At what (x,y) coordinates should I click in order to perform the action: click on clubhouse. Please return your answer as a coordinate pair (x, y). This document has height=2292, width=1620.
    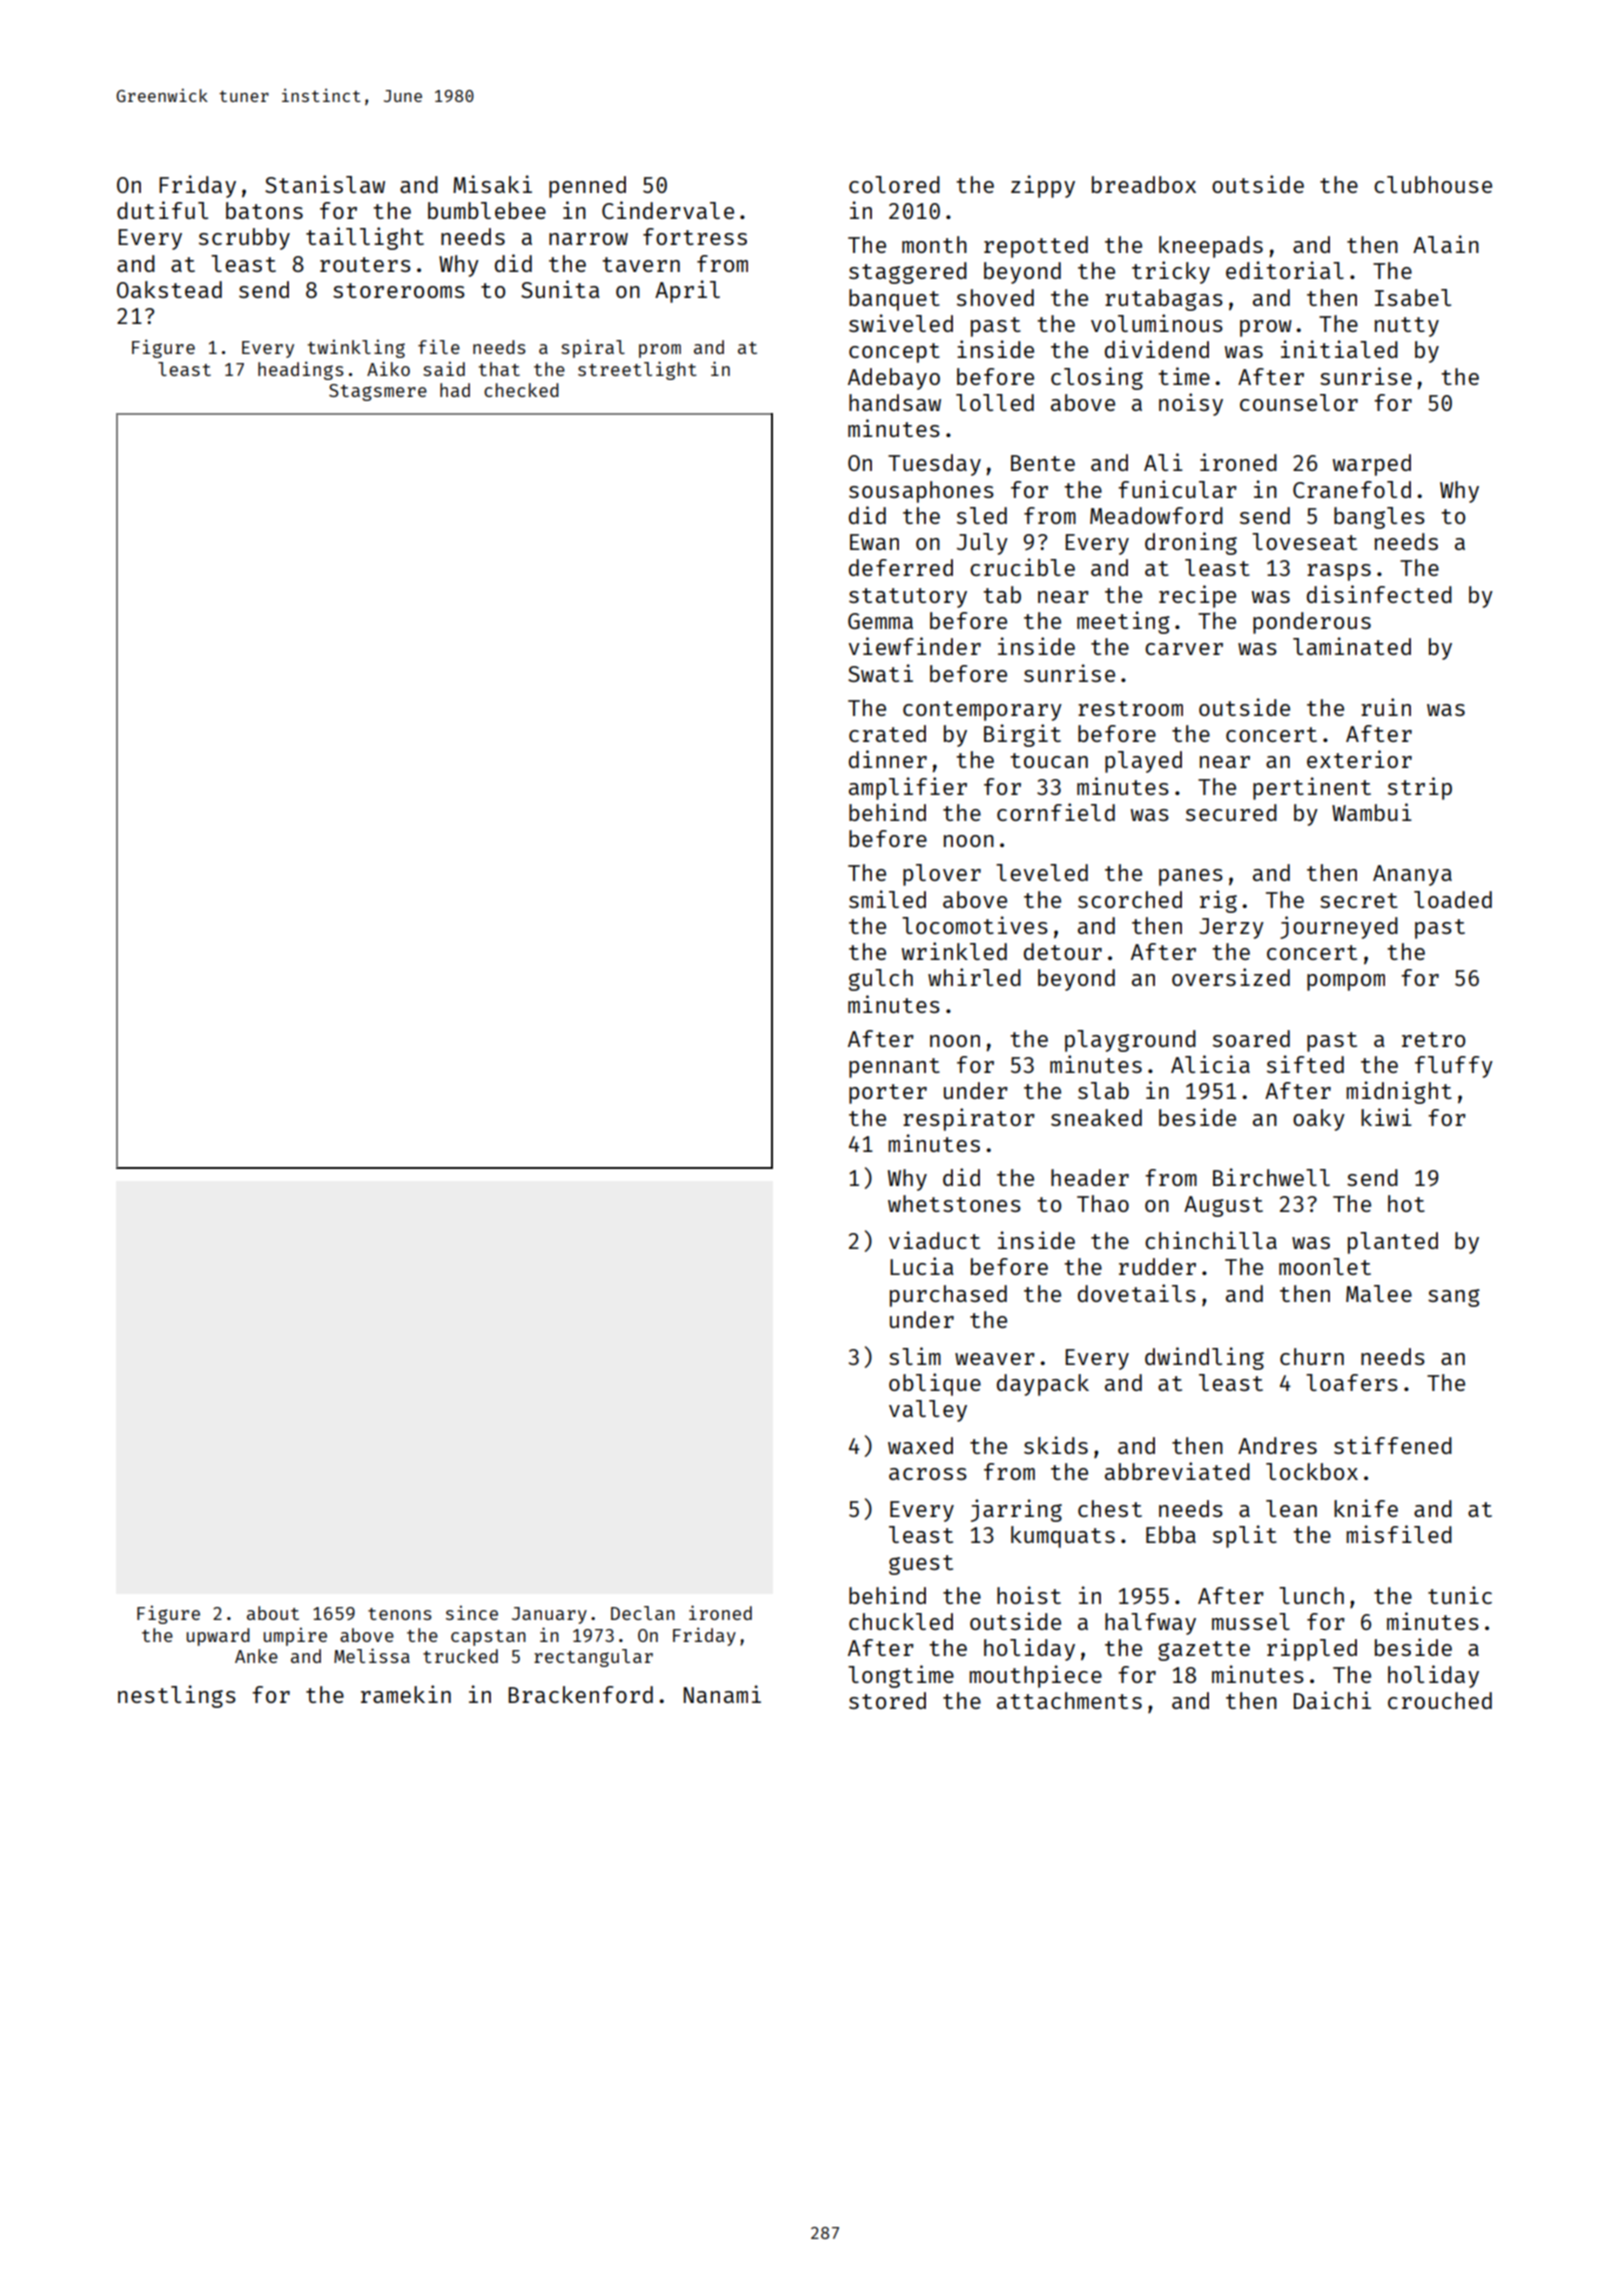
    Looking at the image, I should click on (1433, 184).
